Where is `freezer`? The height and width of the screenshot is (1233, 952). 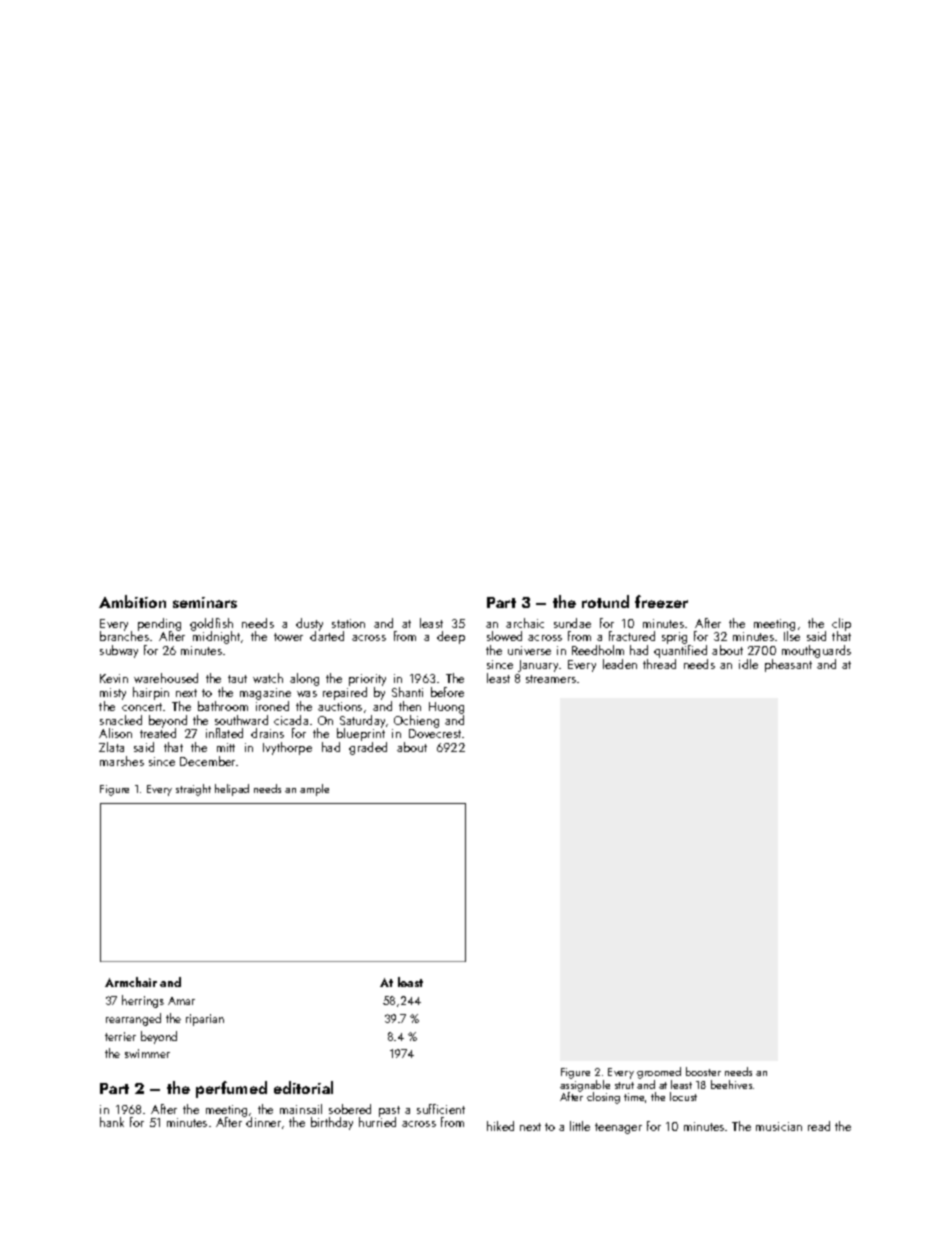
freezer is located at coordinates (661, 601).
